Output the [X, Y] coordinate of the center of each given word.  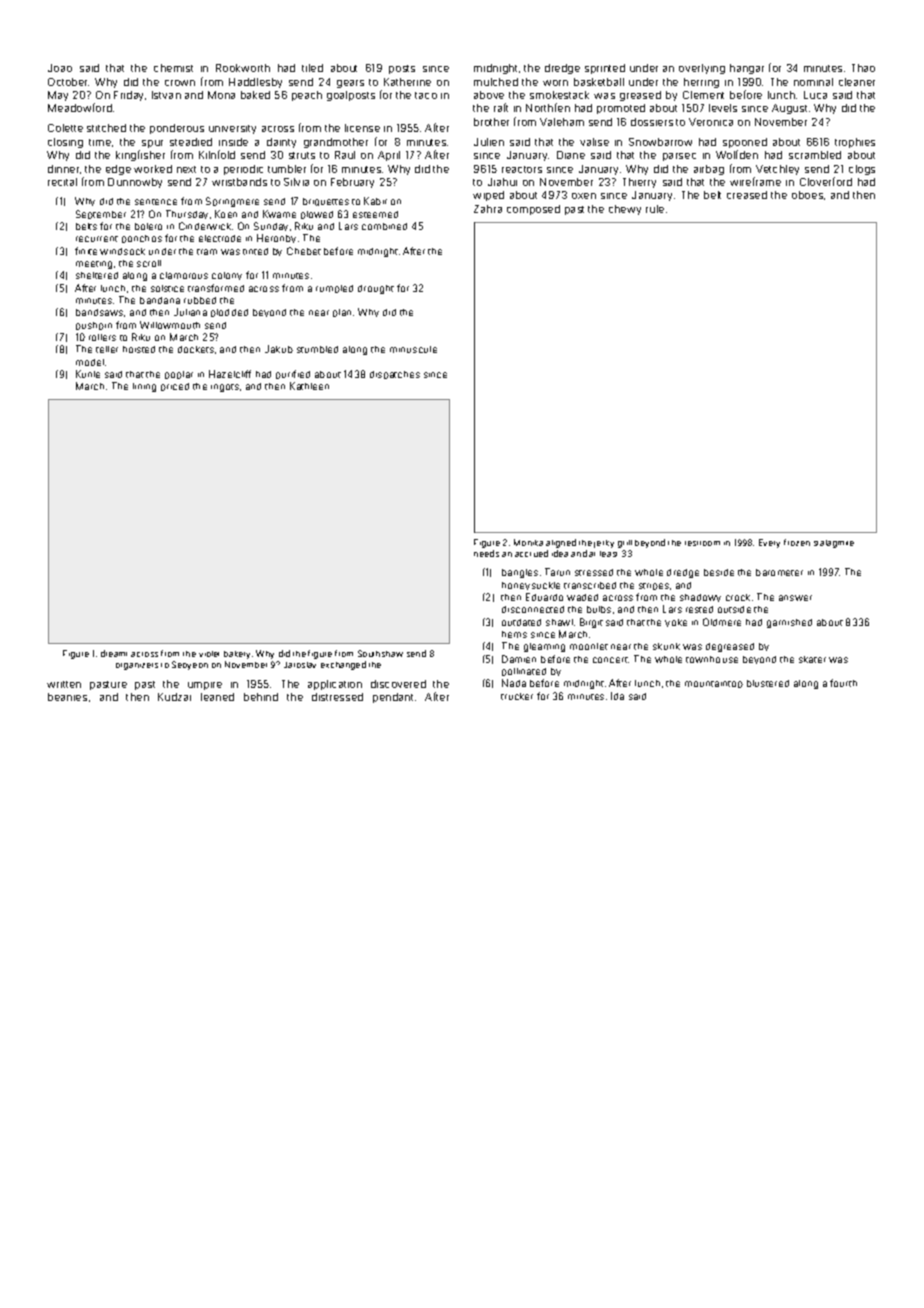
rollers [102, 337]
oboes [807, 195]
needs [486, 553]
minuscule [413, 349]
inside [233, 142]
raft [501, 107]
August [789, 109]
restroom [702, 543]
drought [376, 289]
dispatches [395, 375]
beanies [67, 697]
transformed [216, 288]
